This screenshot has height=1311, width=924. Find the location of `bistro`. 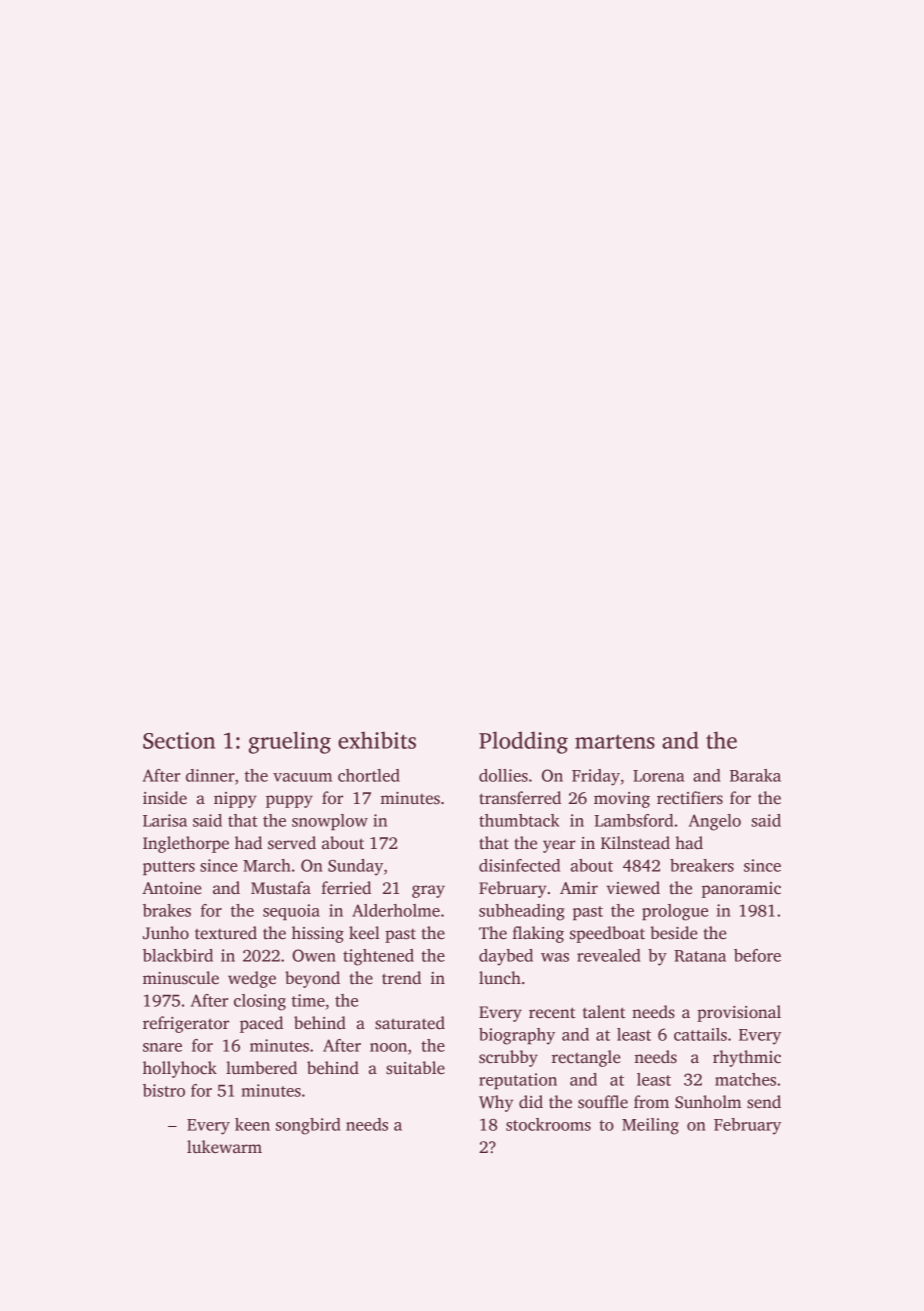

bistro is located at coordinates (164, 1090).
